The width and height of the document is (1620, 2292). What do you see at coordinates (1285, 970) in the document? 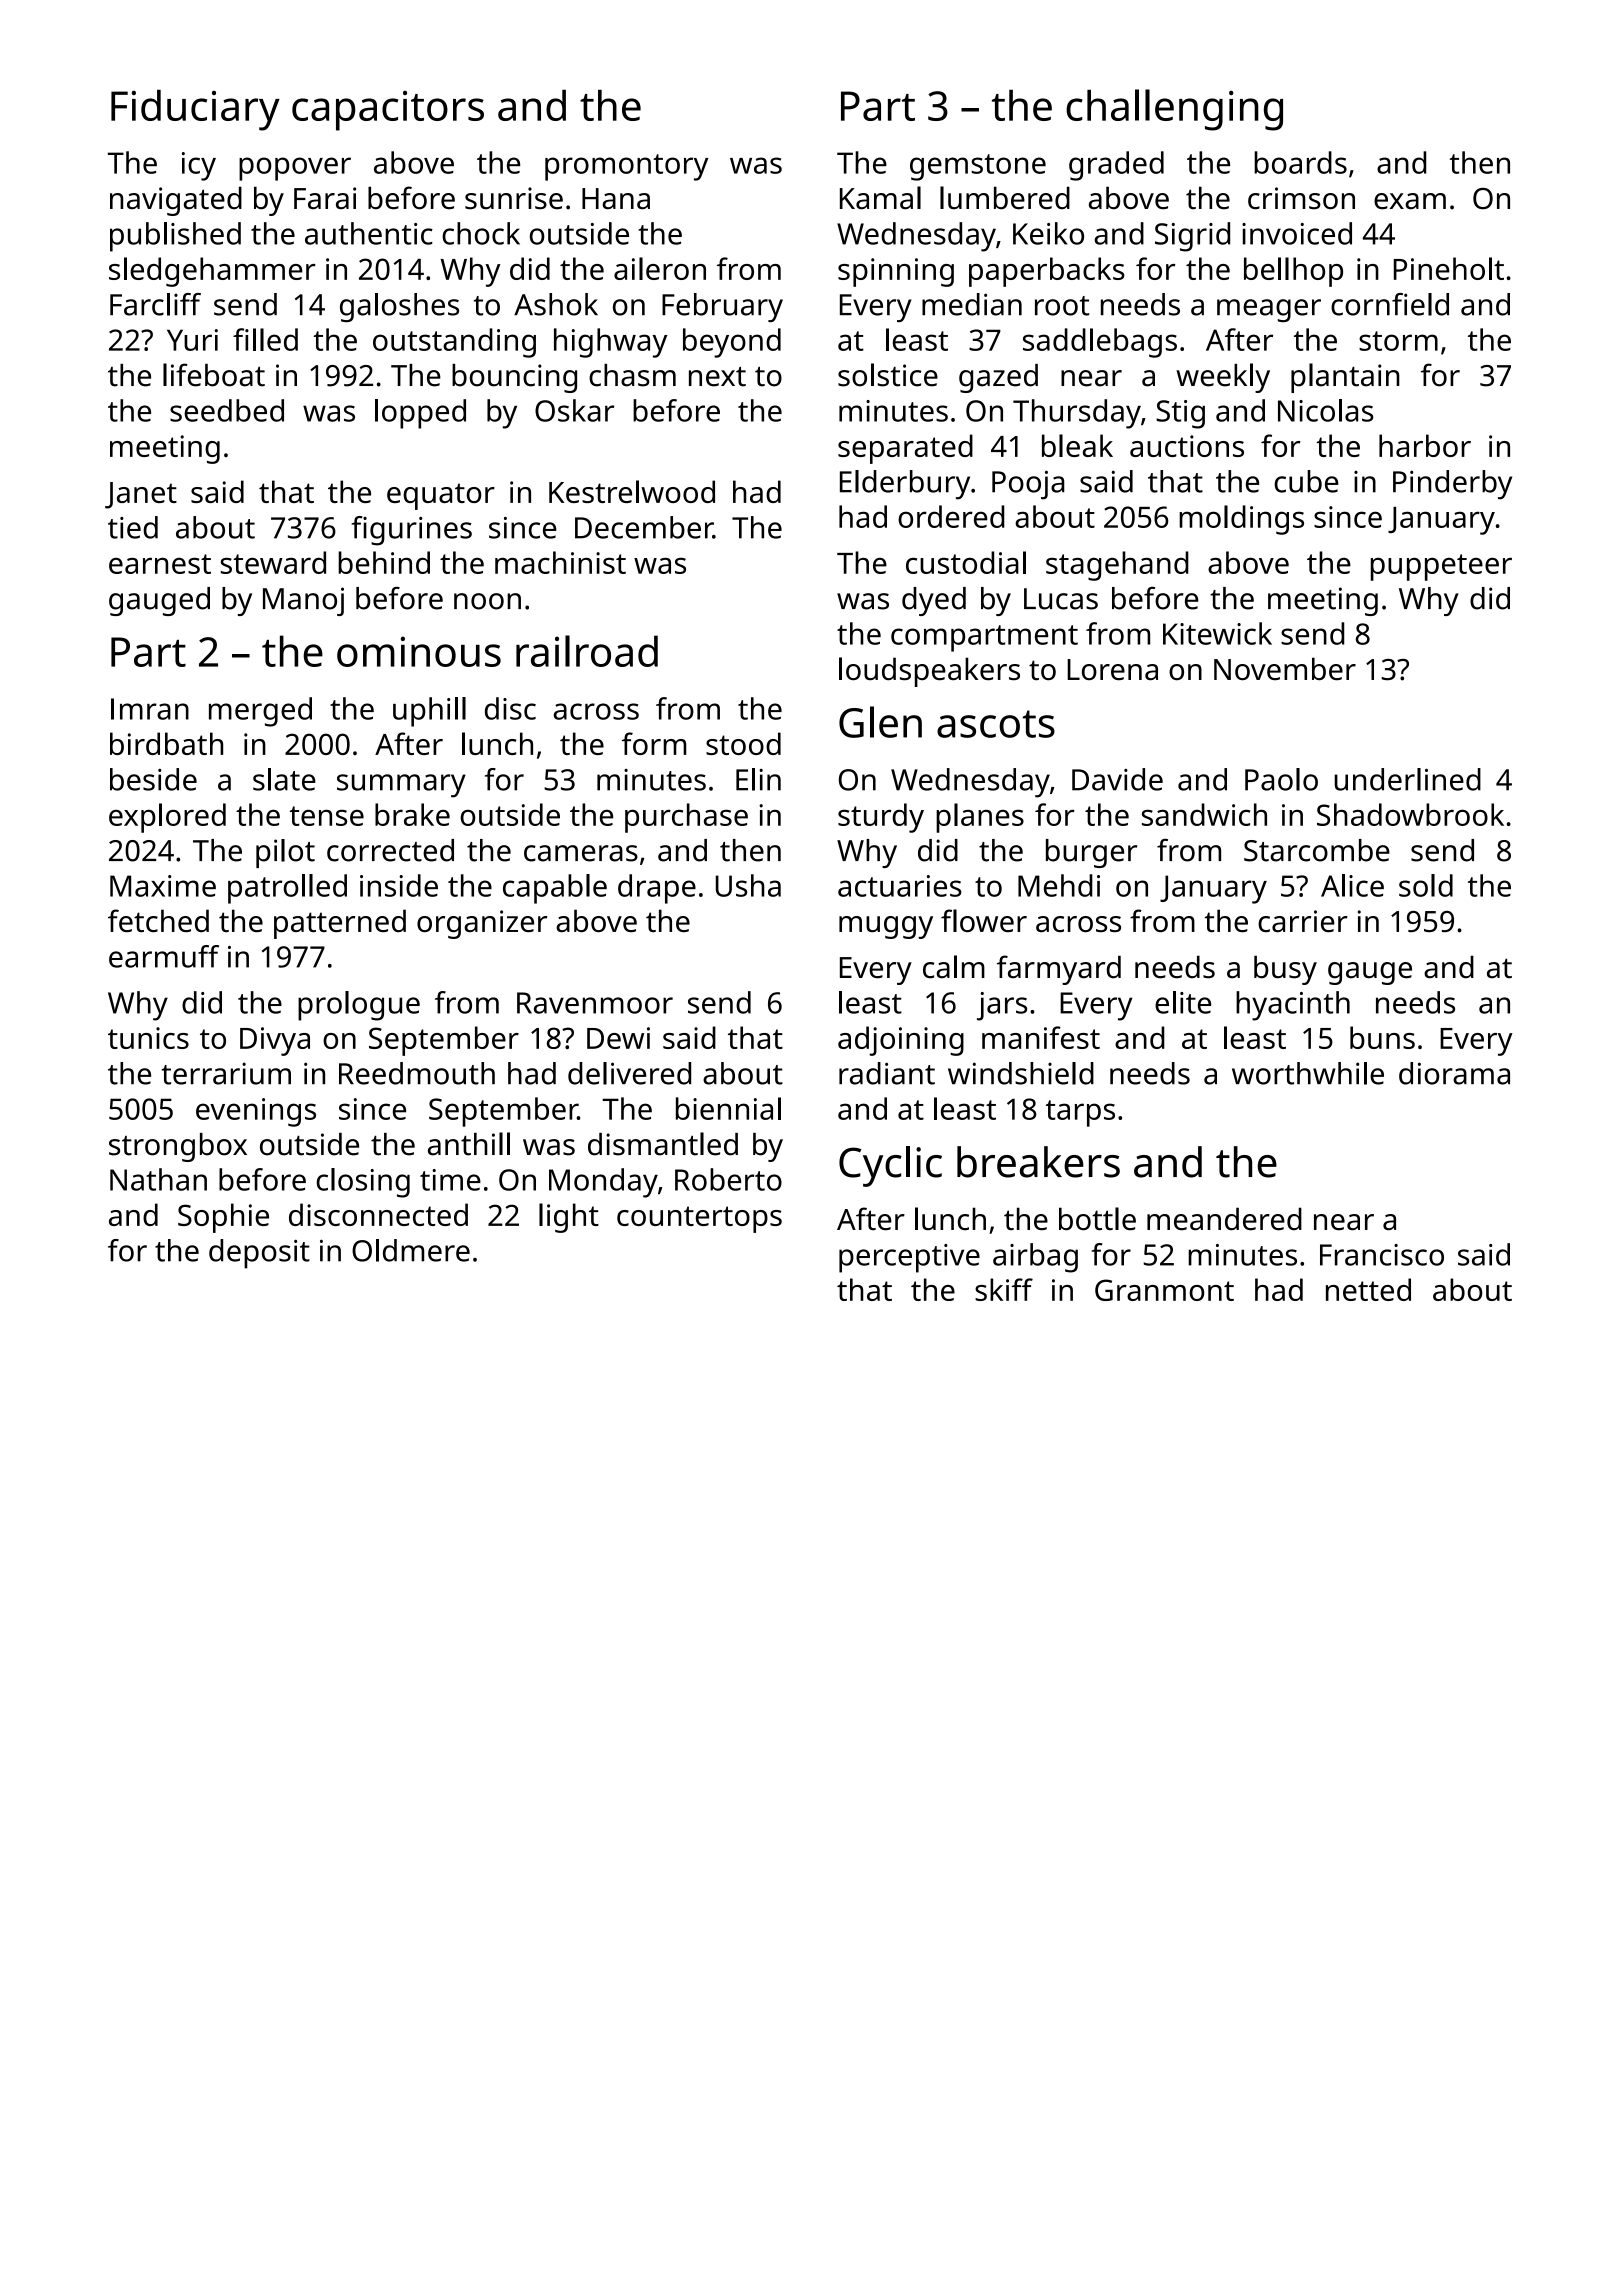
I see `busy` at bounding box center [1285, 970].
